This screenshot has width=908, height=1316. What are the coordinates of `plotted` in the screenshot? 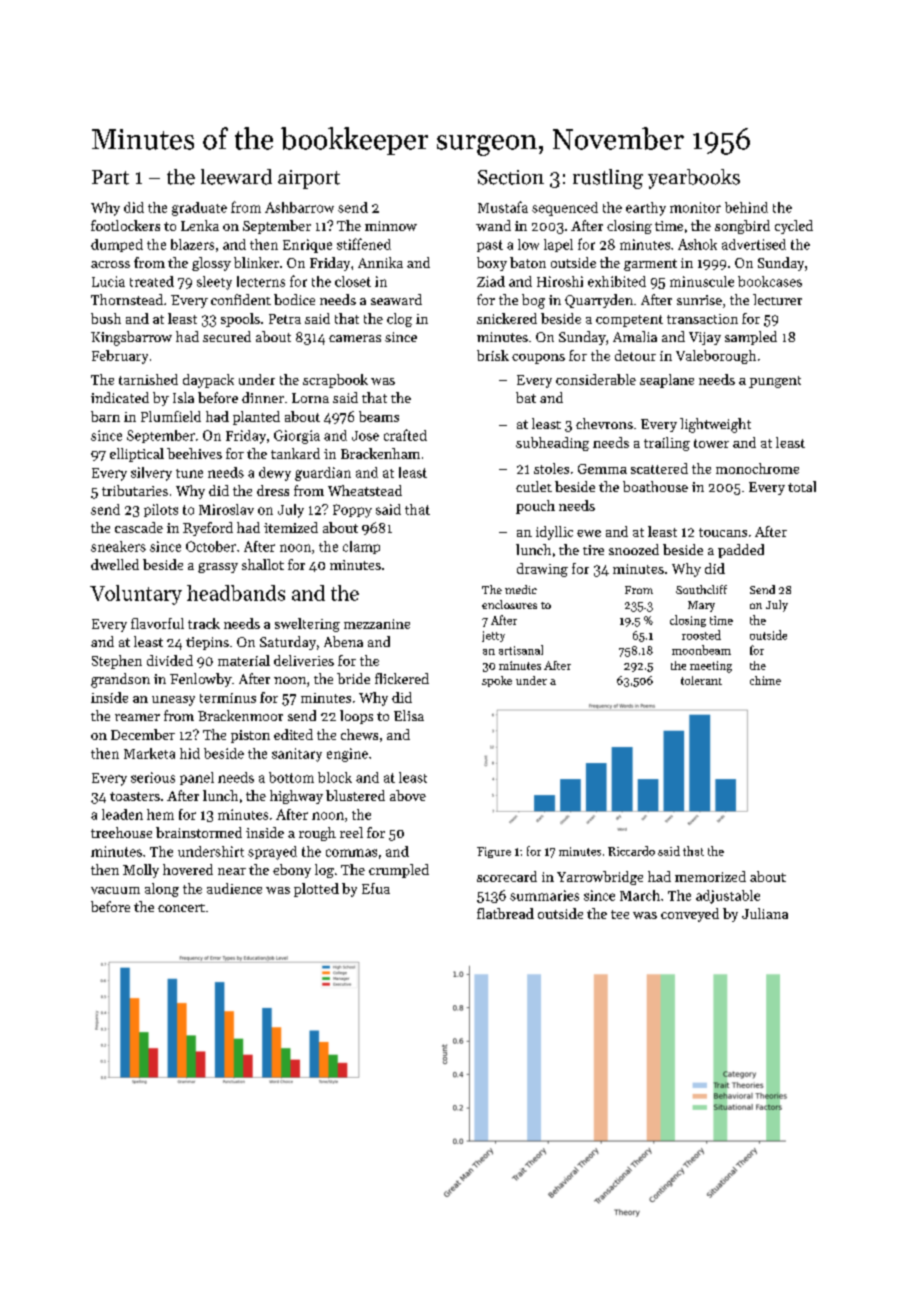 It's located at (316, 890).
